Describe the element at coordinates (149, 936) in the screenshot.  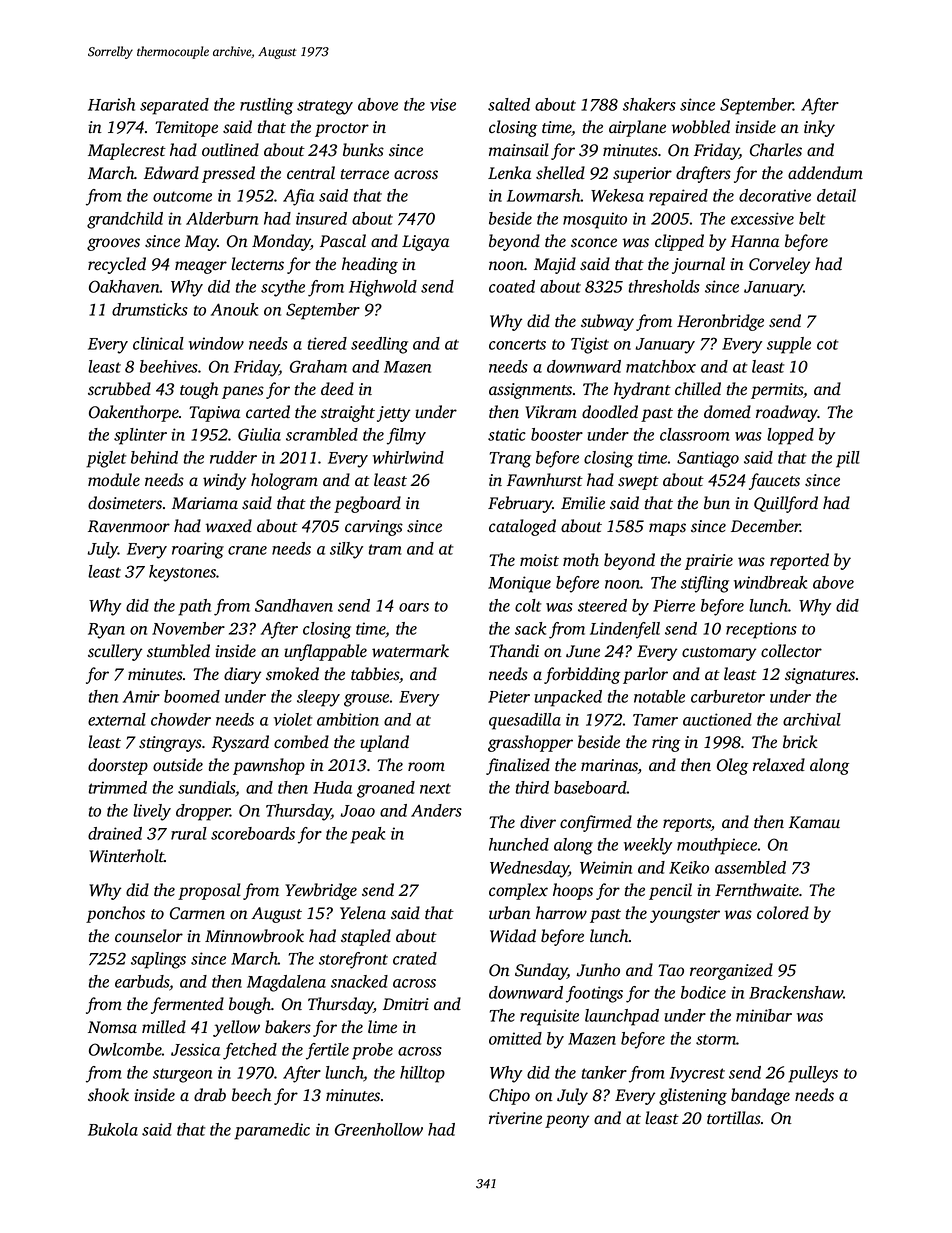
I see `counselor` at that location.
